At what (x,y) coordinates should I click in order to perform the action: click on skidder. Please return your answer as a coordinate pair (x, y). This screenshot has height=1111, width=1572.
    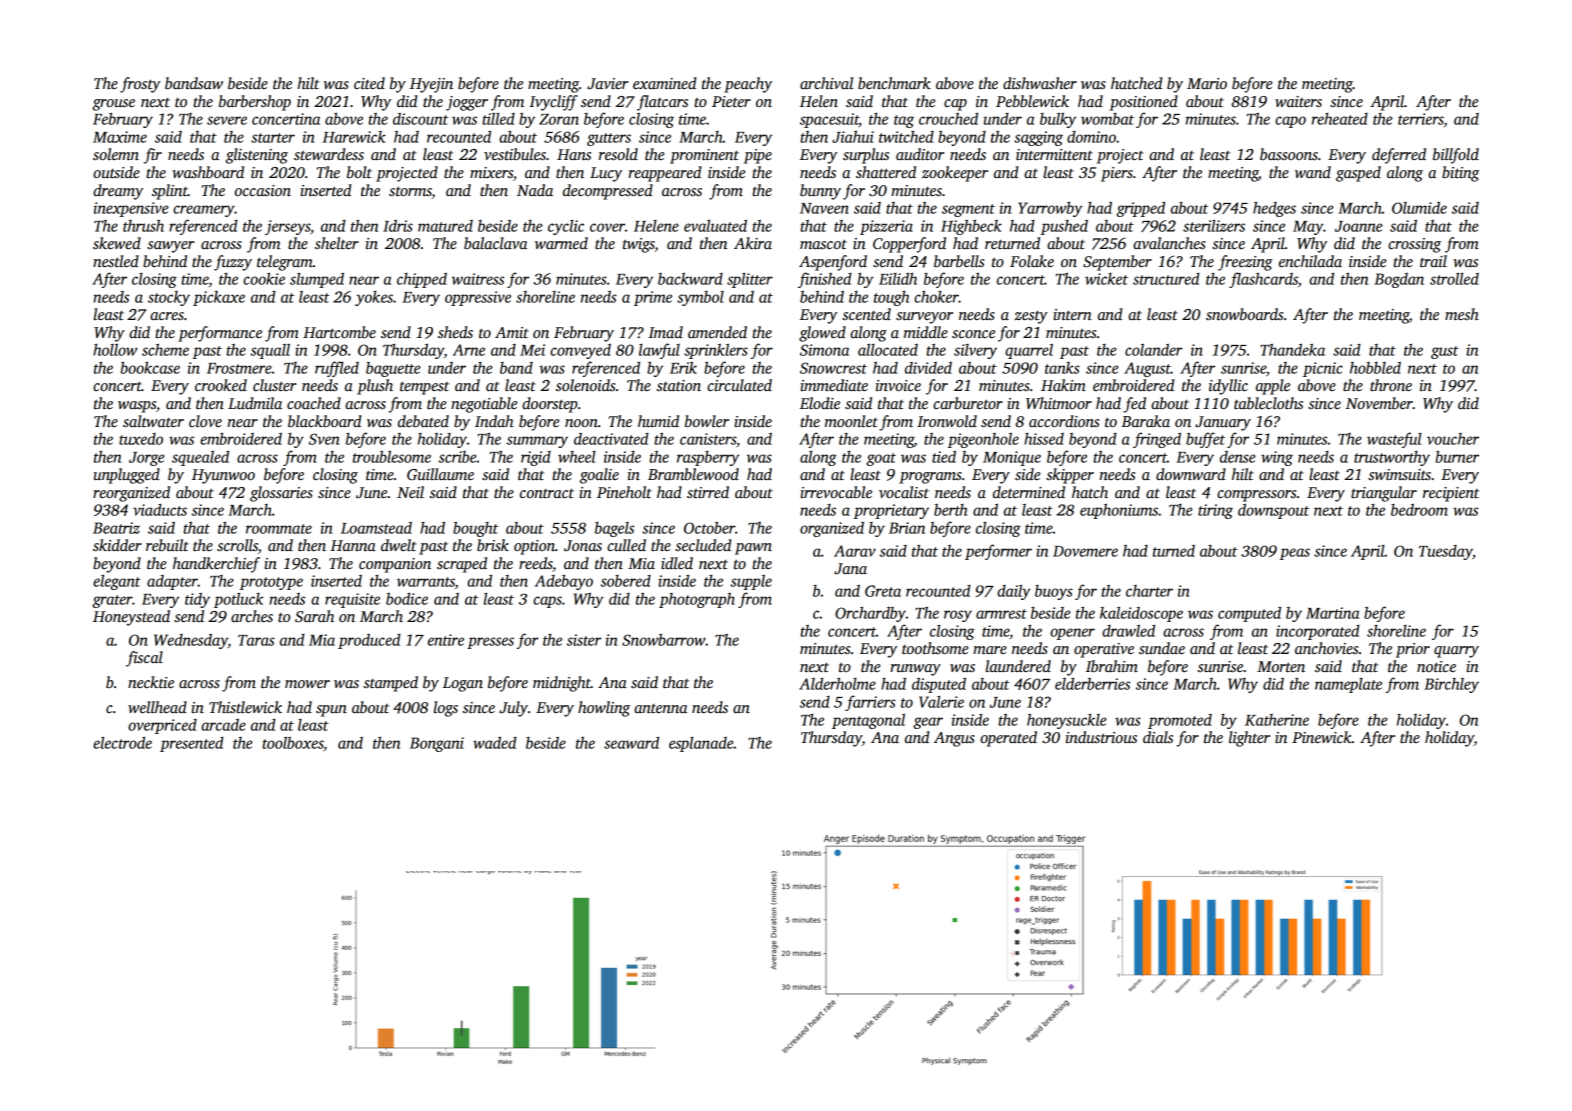
    Looking at the image, I should click on (117, 545).
